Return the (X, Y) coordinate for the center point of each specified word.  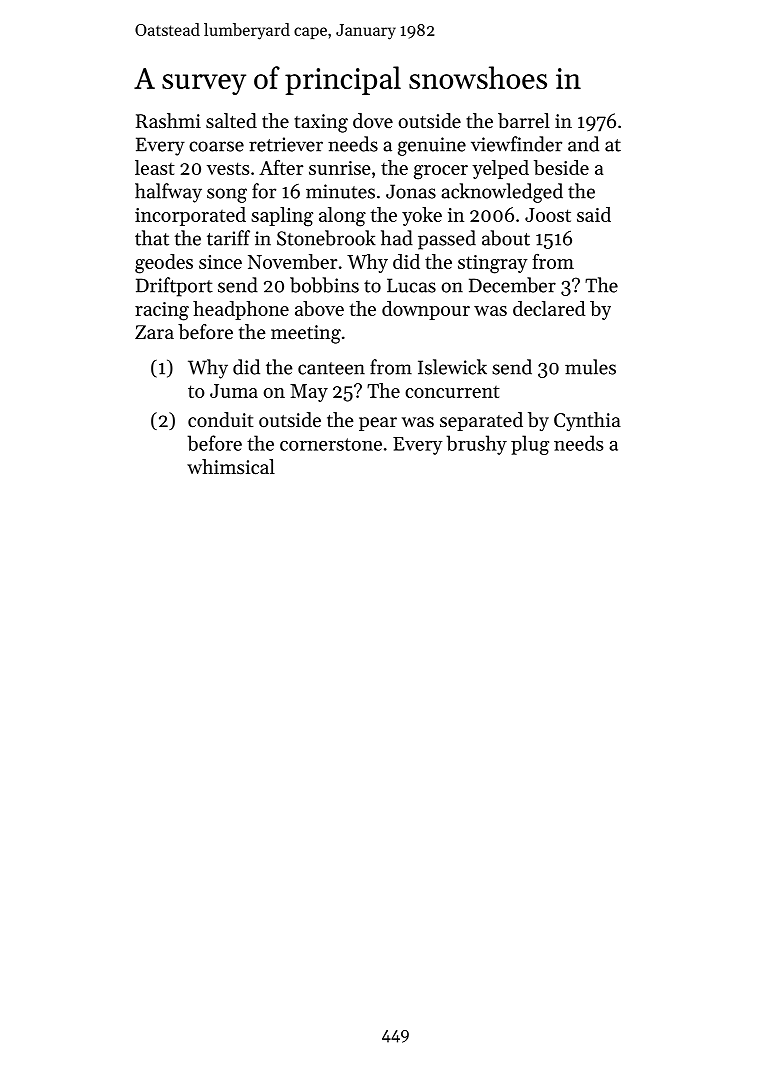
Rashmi (168, 120)
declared (549, 308)
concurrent (452, 392)
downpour (426, 310)
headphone (241, 310)
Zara (154, 332)
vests (228, 168)
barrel (524, 121)
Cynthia (587, 421)
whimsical (231, 467)
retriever (286, 144)
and (583, 144)
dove (373, 121)
